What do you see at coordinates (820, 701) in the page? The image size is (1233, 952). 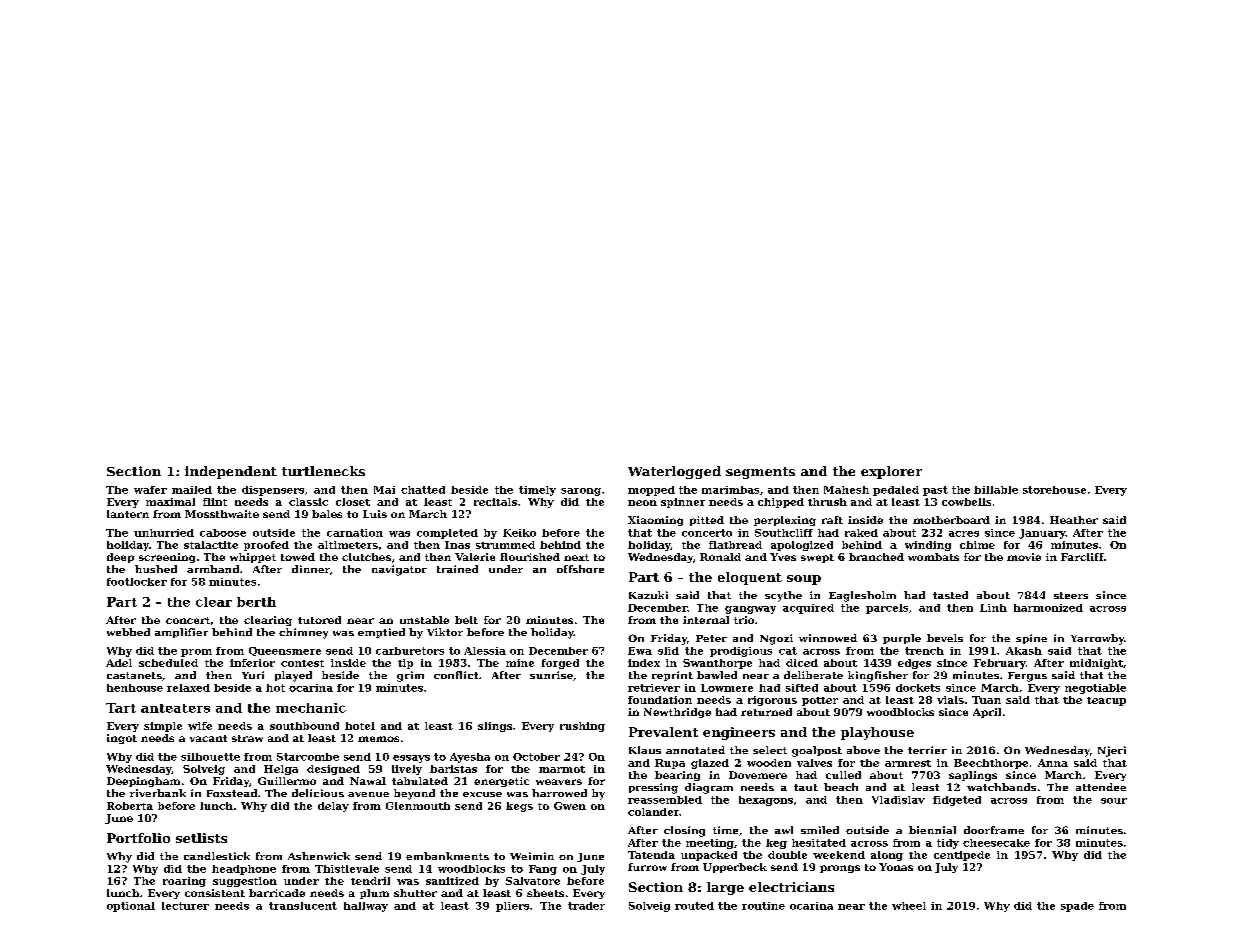 I see `potter` at bounding box center [820, 701].
